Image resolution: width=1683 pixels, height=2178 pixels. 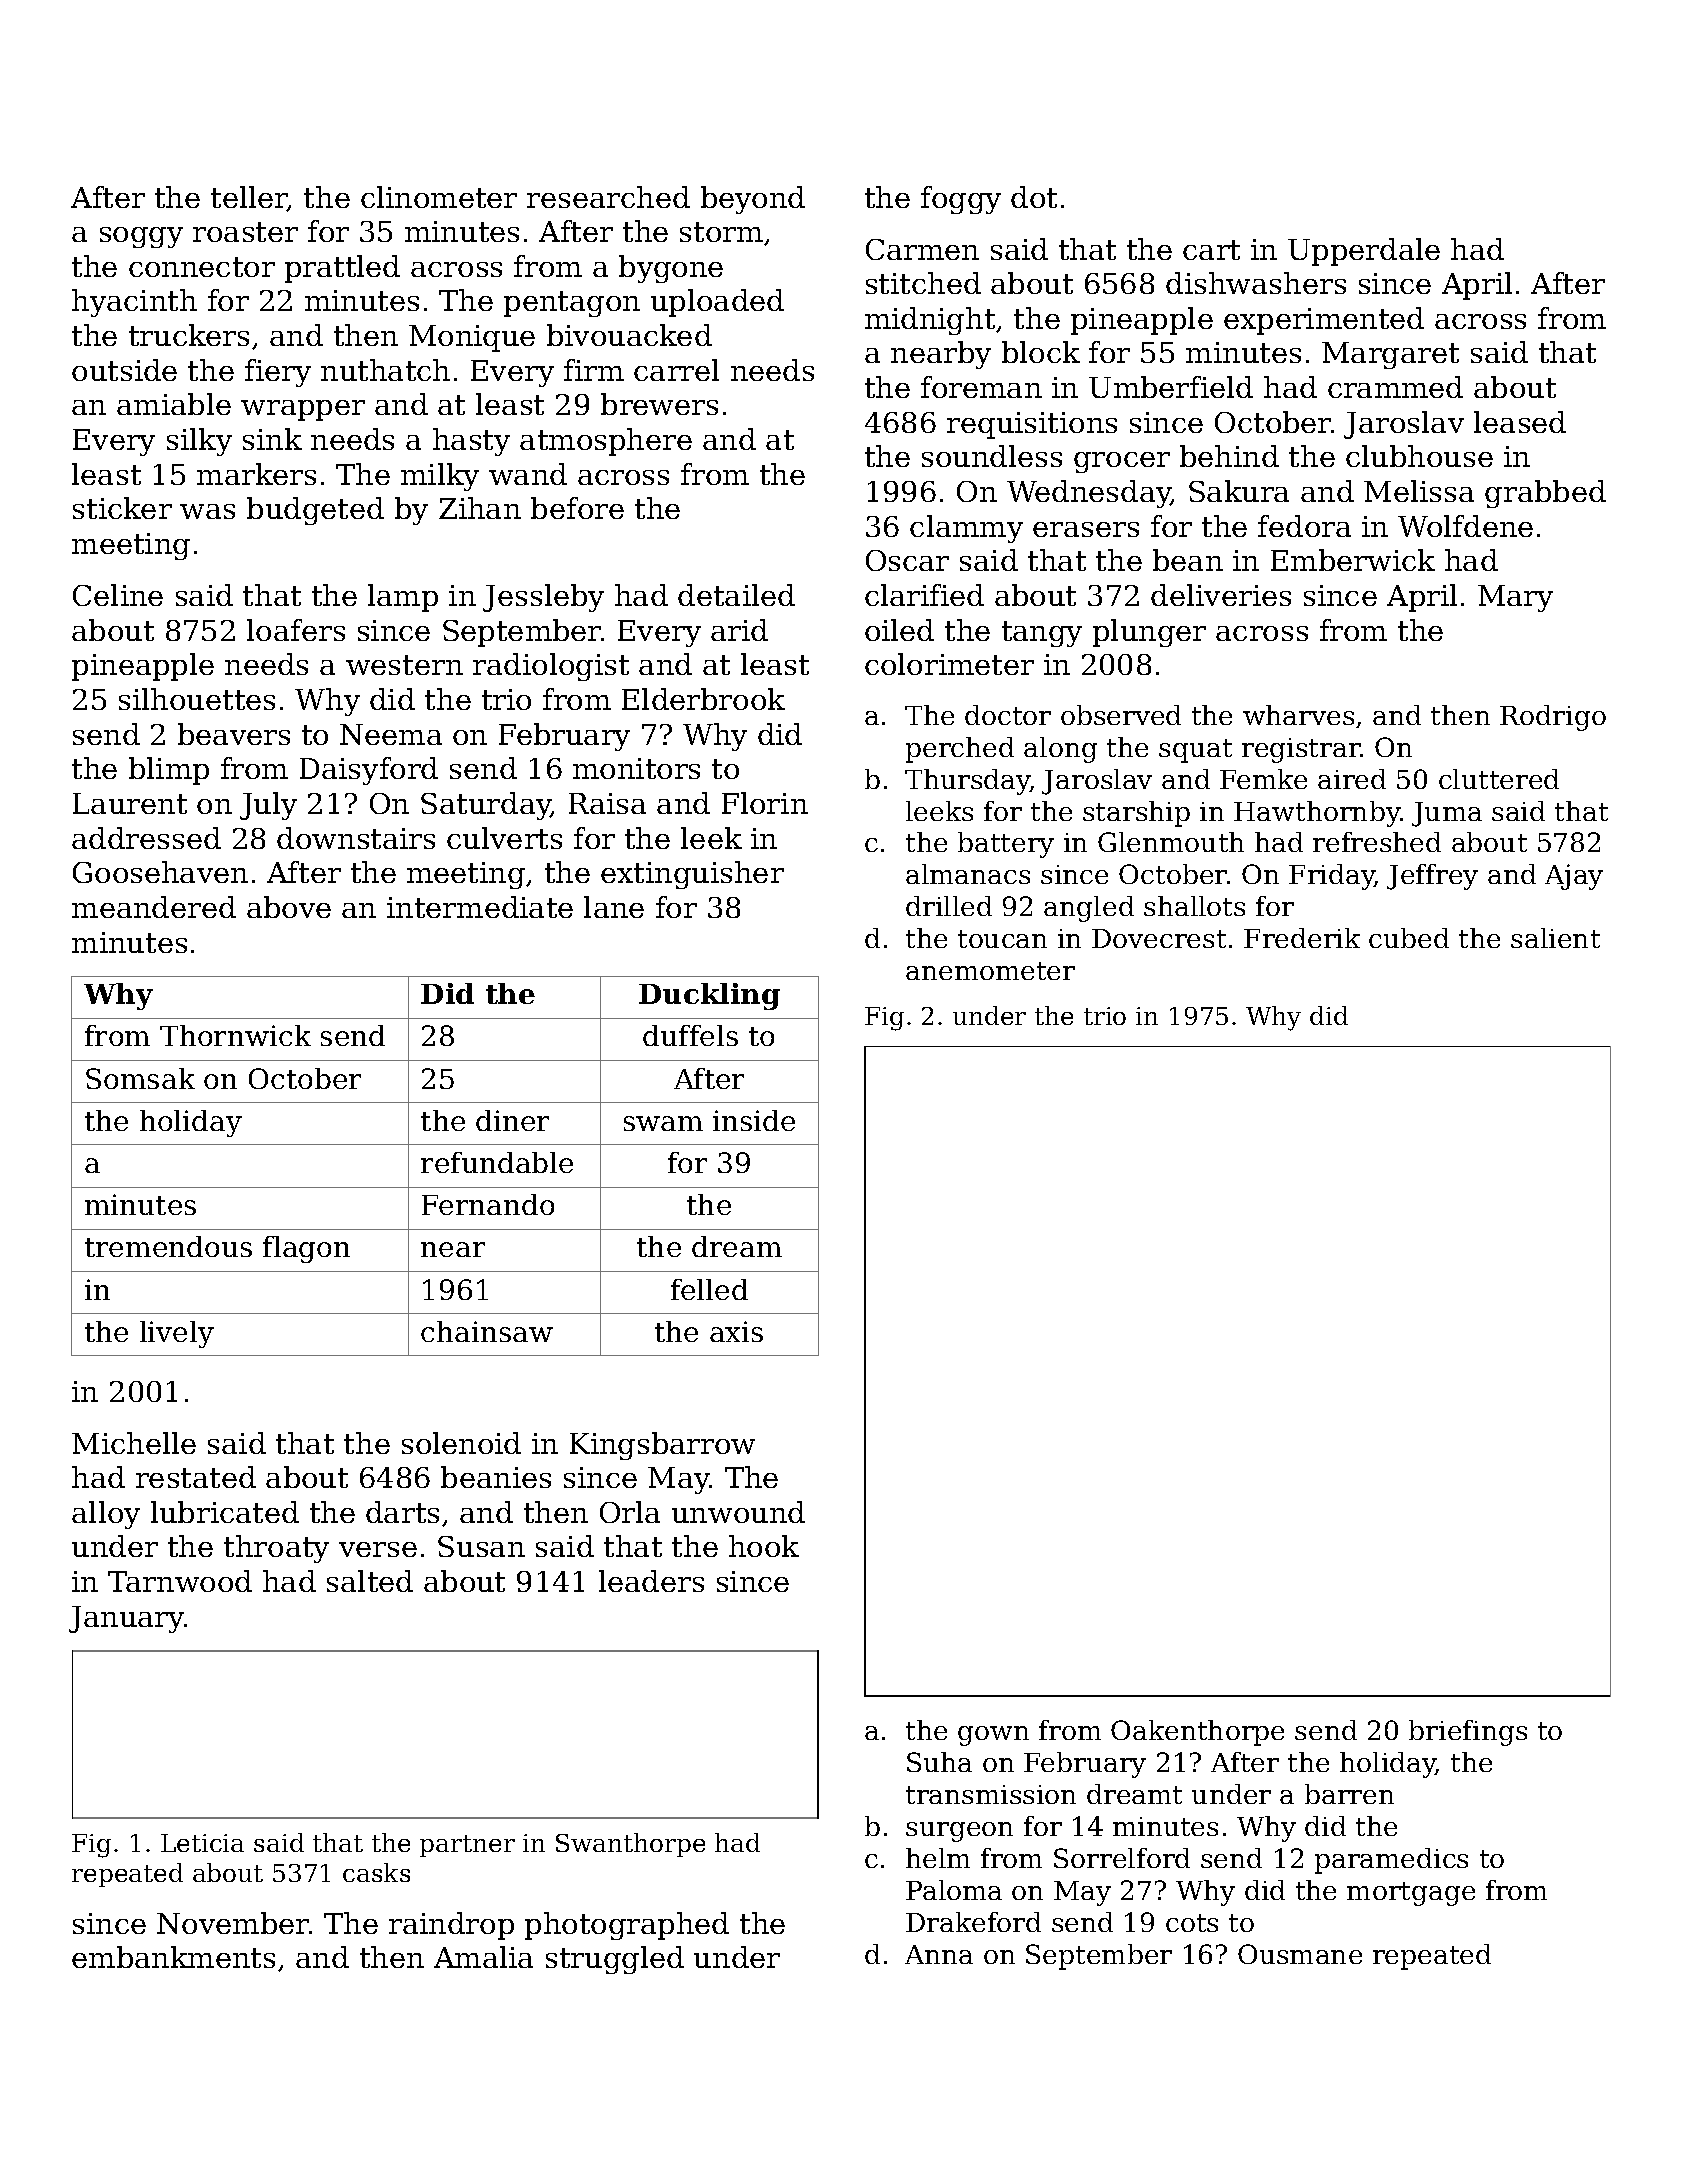 What do you see at coordinates (168, 1246) in the image?
I see `tremendous` at bounding box center [168, 1246].
